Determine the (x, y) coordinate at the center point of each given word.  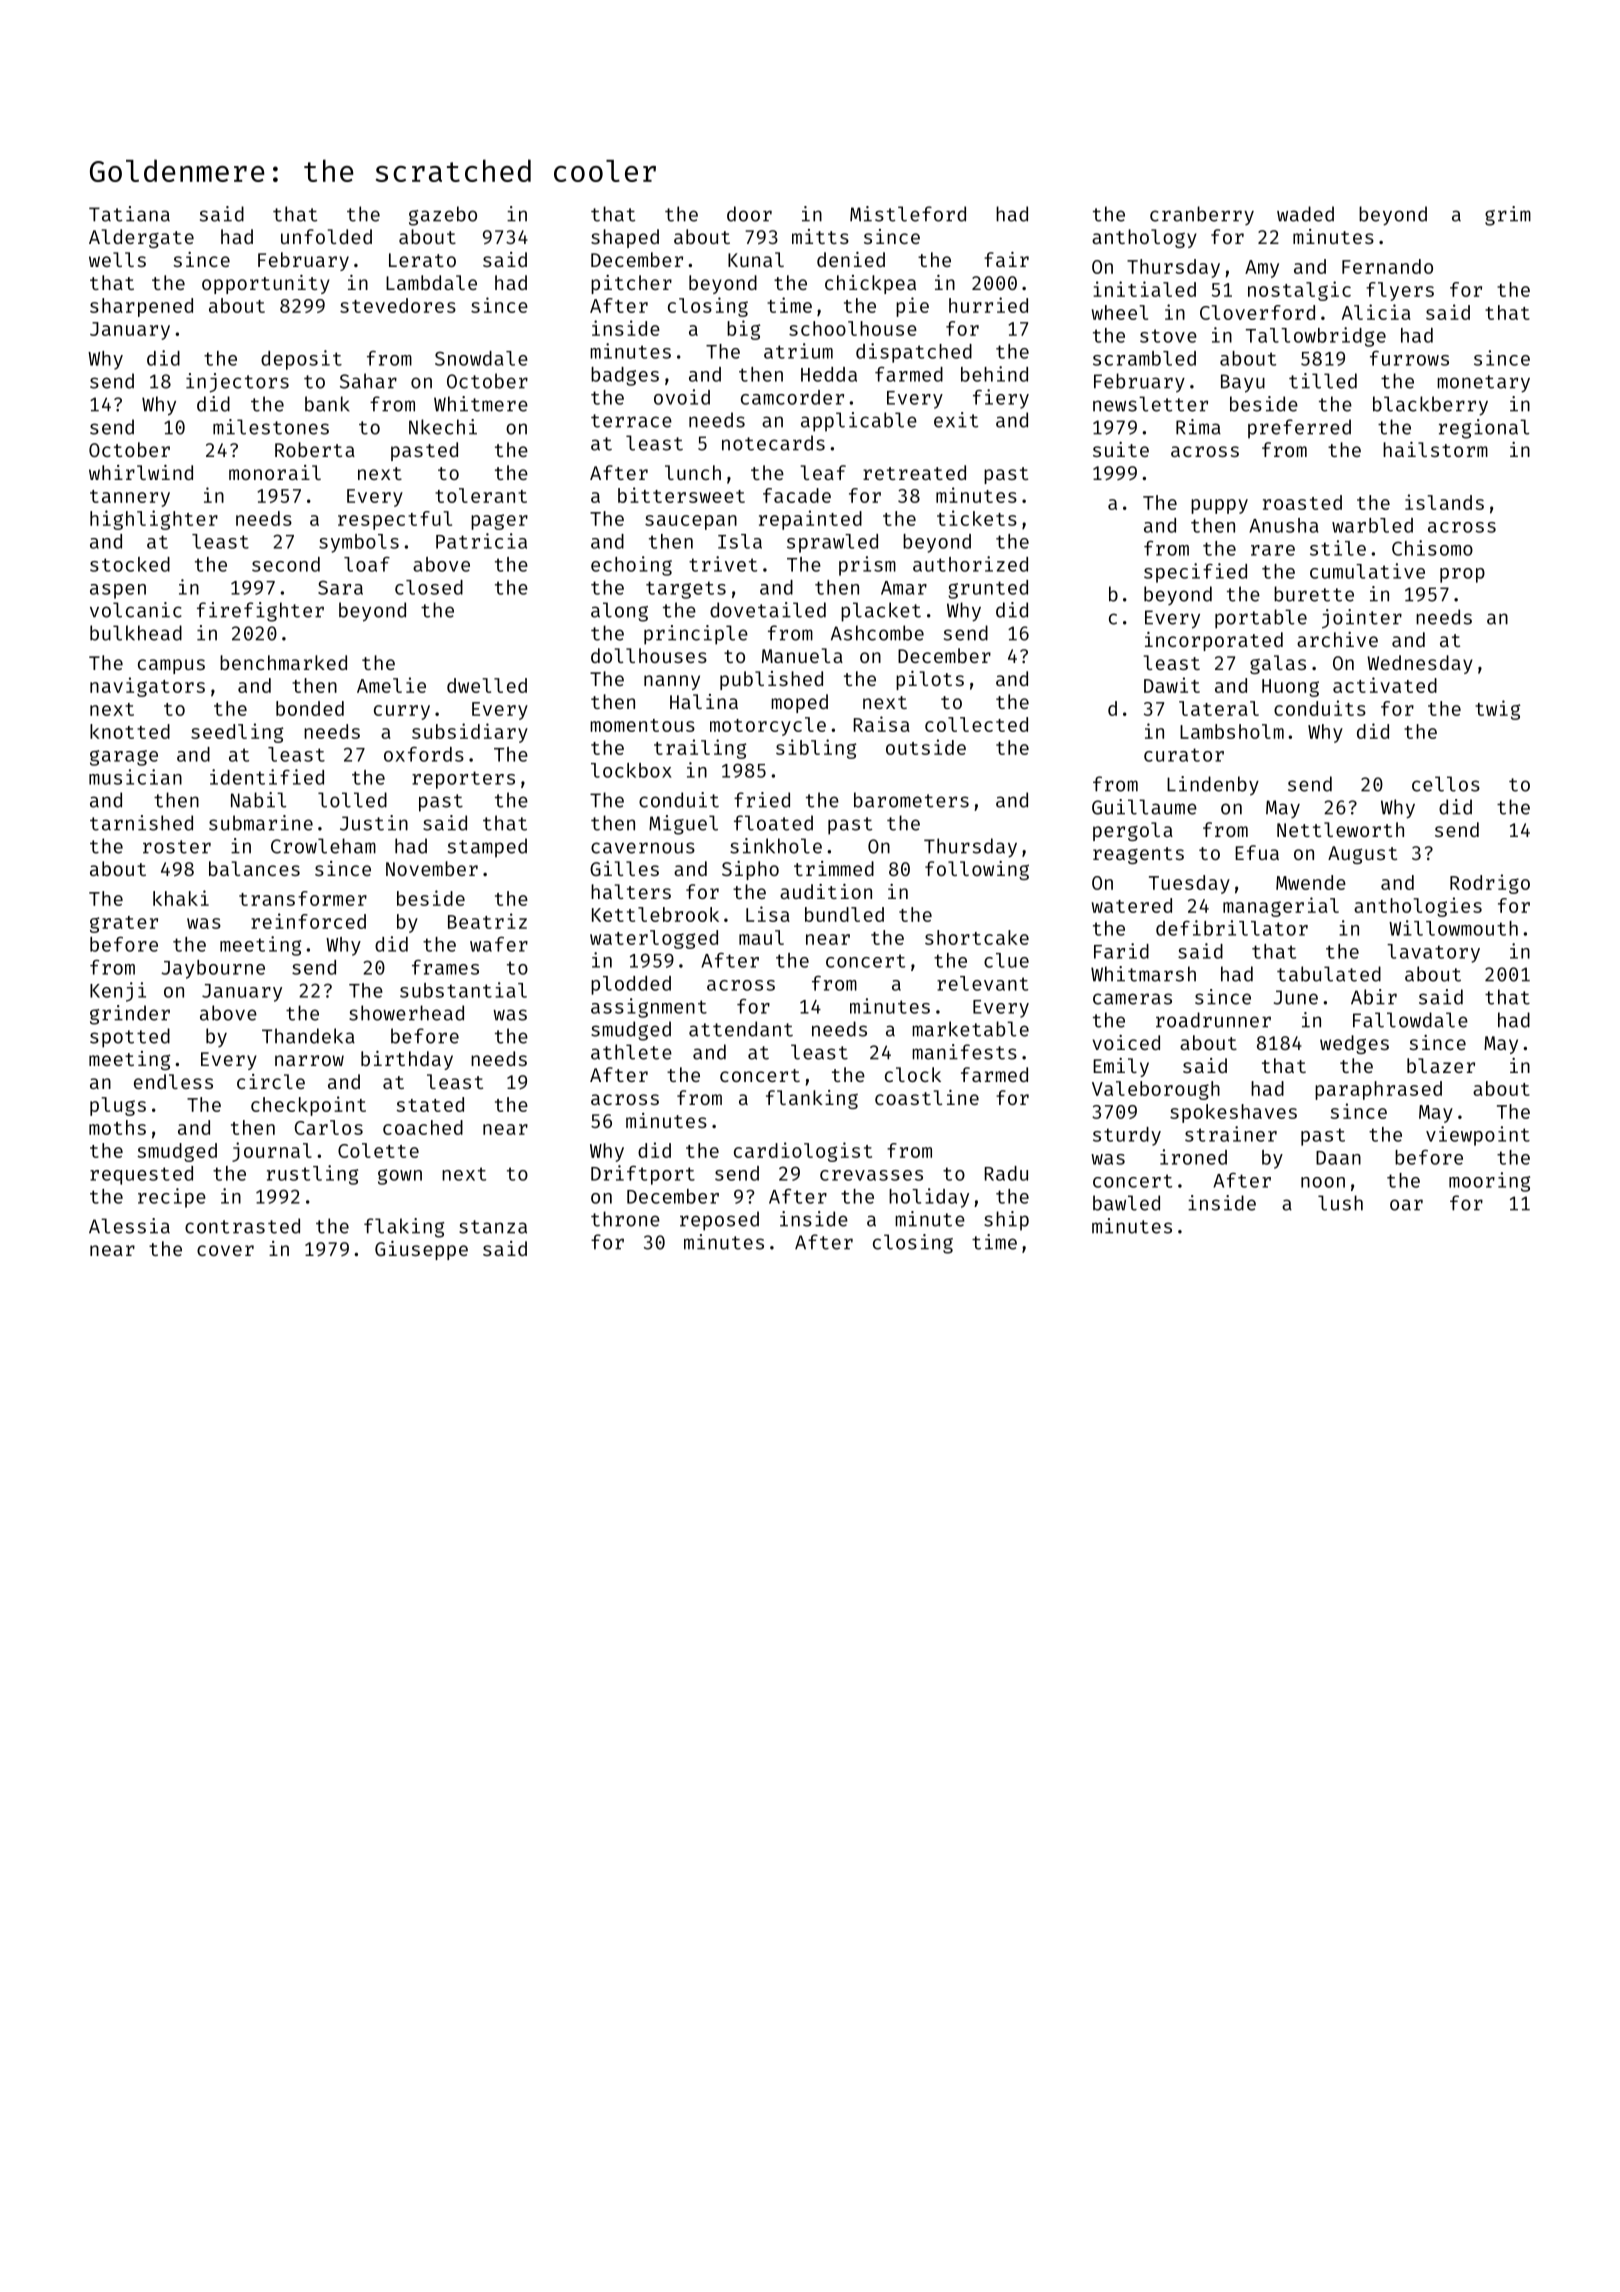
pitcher (631, 284)
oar (1406, 1205)
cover (225, 1250)
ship (1006, 1221)
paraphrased (1378, 1090)
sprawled (832, 543)
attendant (741, 1029)
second (286, 564)
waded (1305, 214)
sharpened (141, 307)
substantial (463, 990)
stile (1338, 548)
